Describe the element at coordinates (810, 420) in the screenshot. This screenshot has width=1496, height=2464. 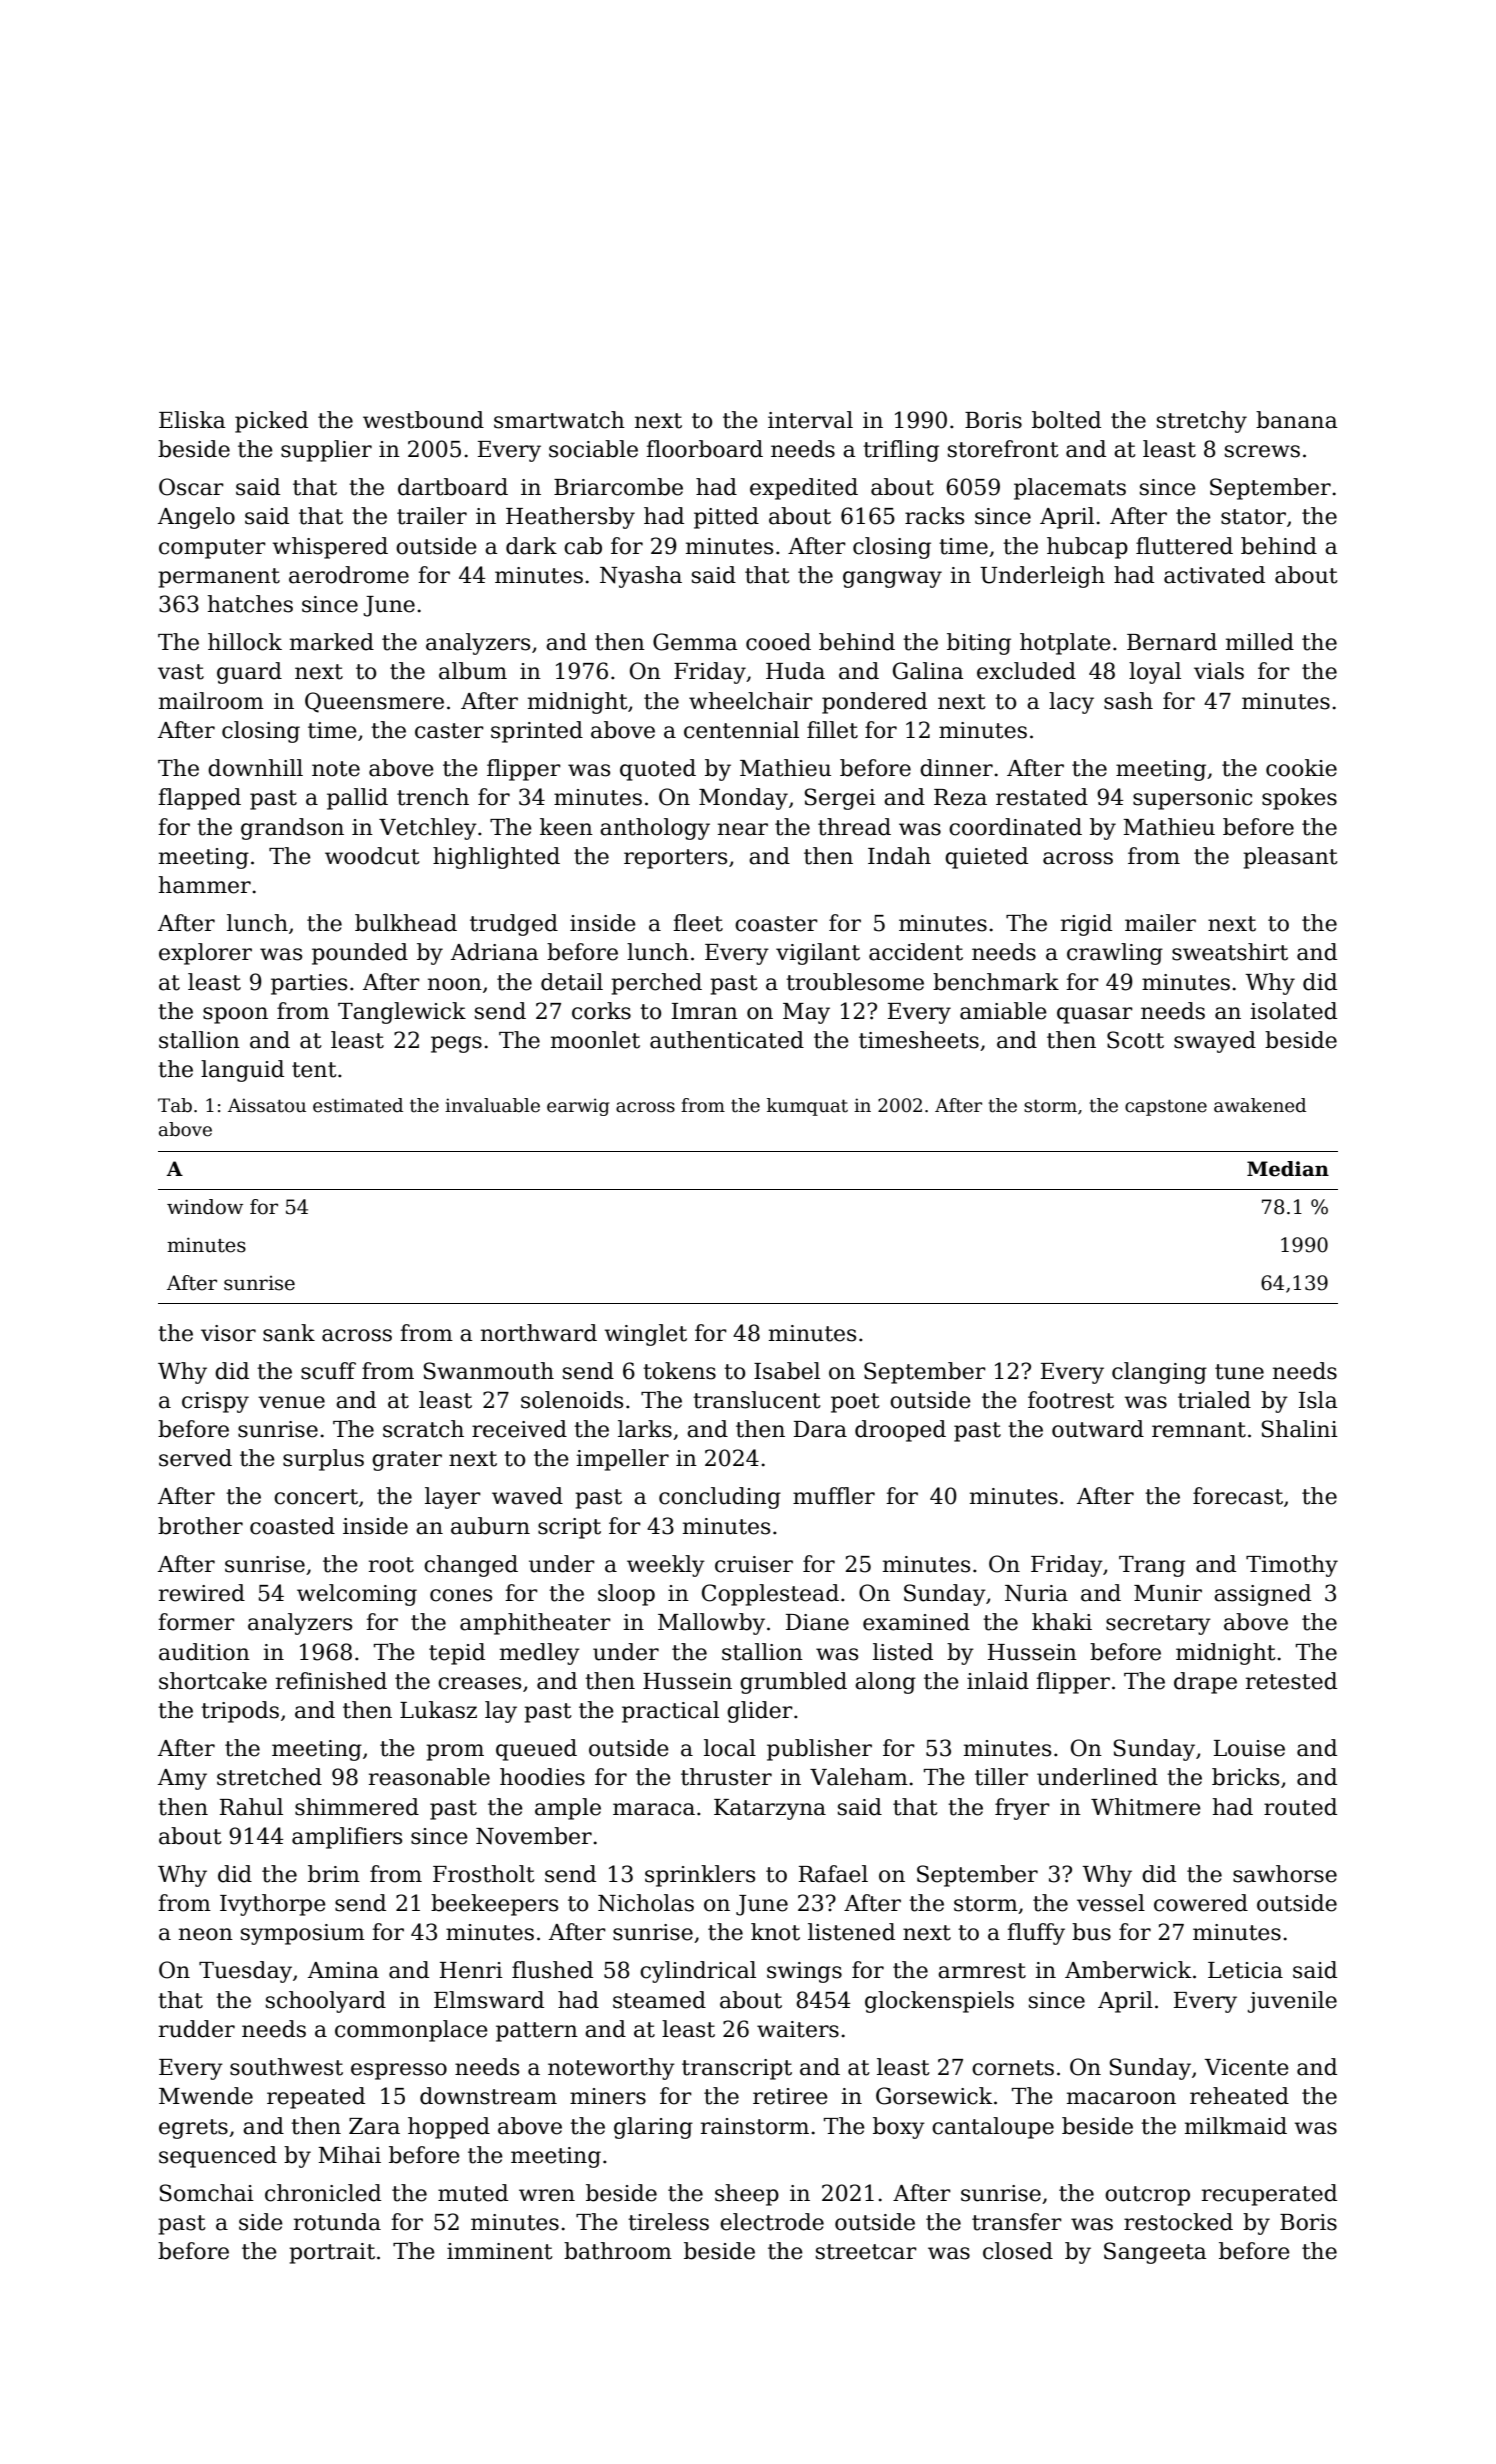
I see `interval` at that location.
